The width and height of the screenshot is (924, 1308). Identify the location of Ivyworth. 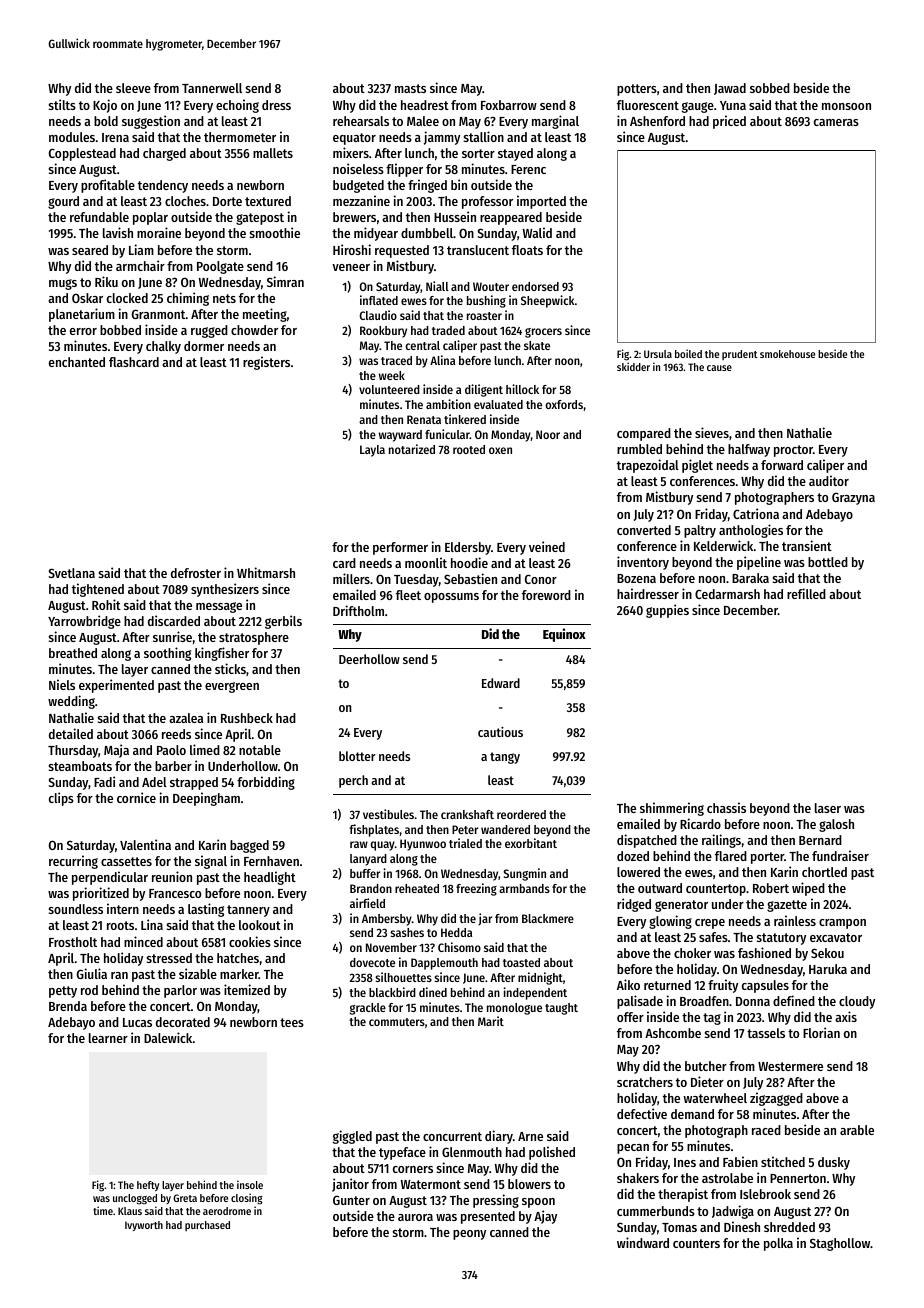
(144, 1226).
